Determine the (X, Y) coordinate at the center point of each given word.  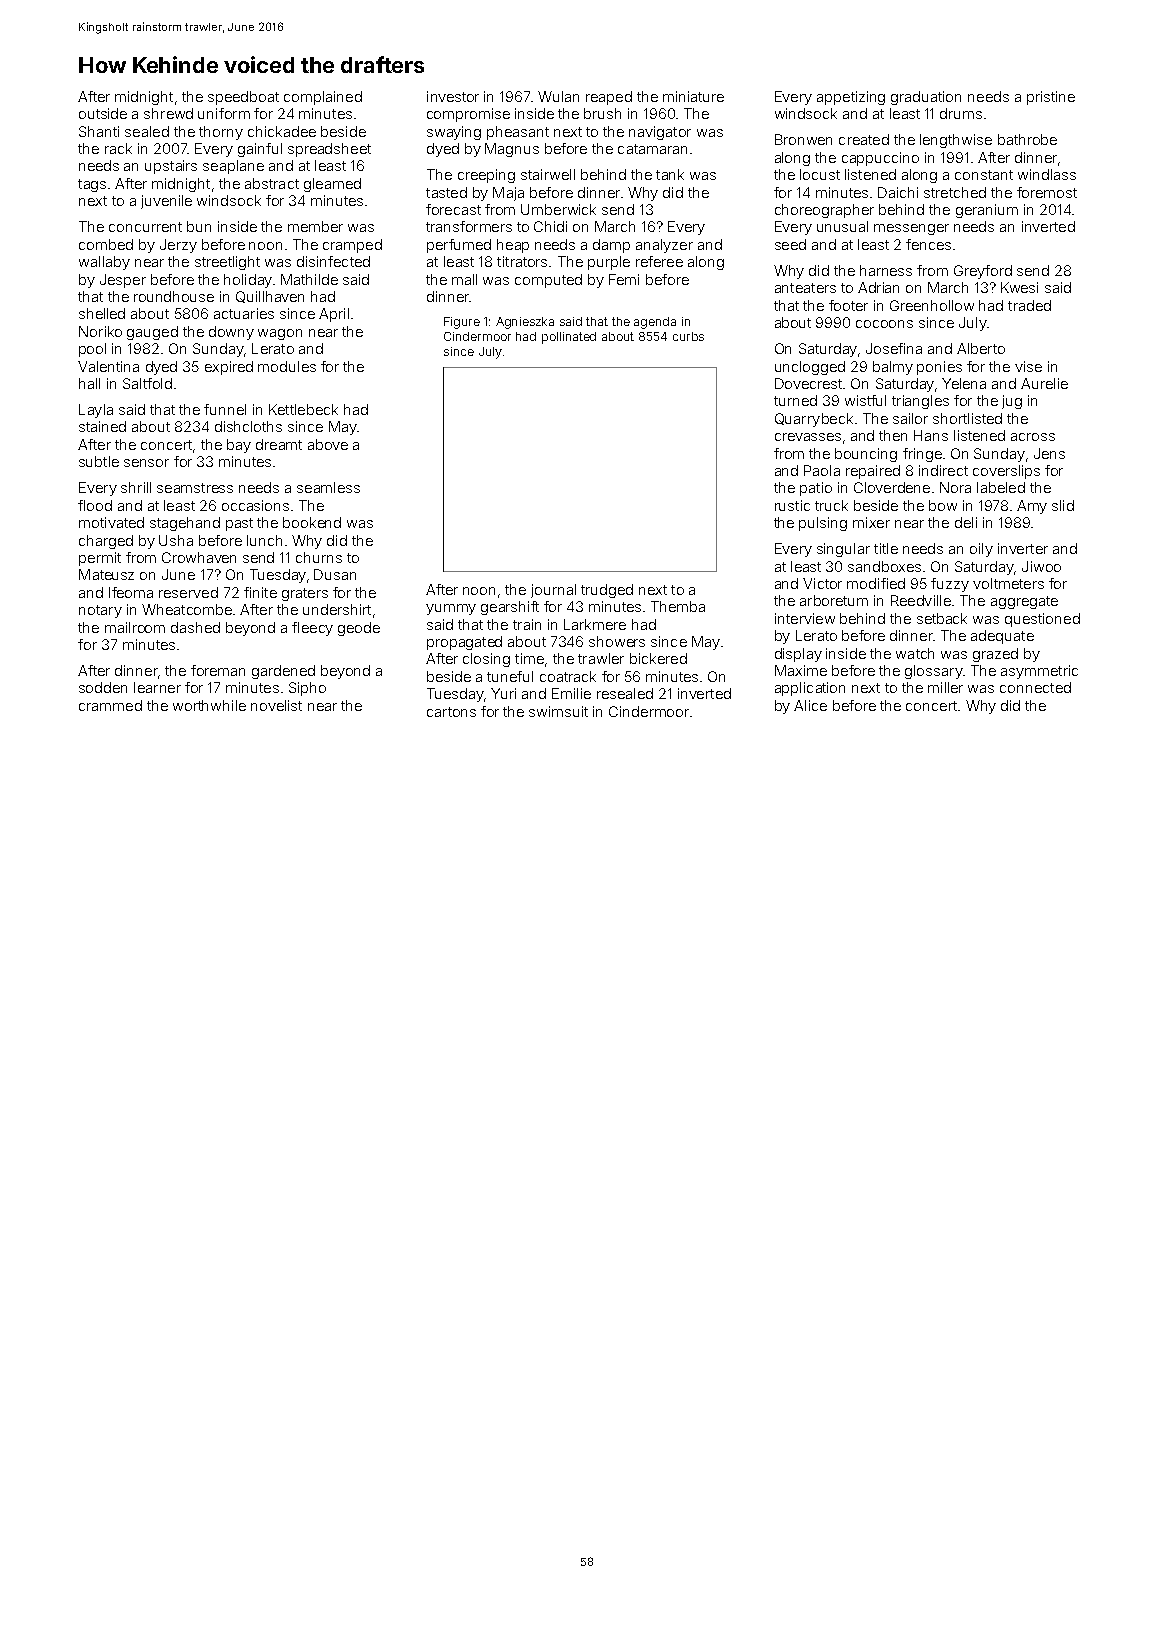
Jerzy (178, 246)
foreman (218, 670)
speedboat (243, 98)
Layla (96, 411)
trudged (607, 591)
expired (229, 368)
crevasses (808, 437)
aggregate (1024, 602)
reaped (609, 98)
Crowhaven (199, 557)
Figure (462, 323)
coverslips (1006, 472)
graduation (926, 98)
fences (928, 244)
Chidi (550, 226)
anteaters (805, 288)
